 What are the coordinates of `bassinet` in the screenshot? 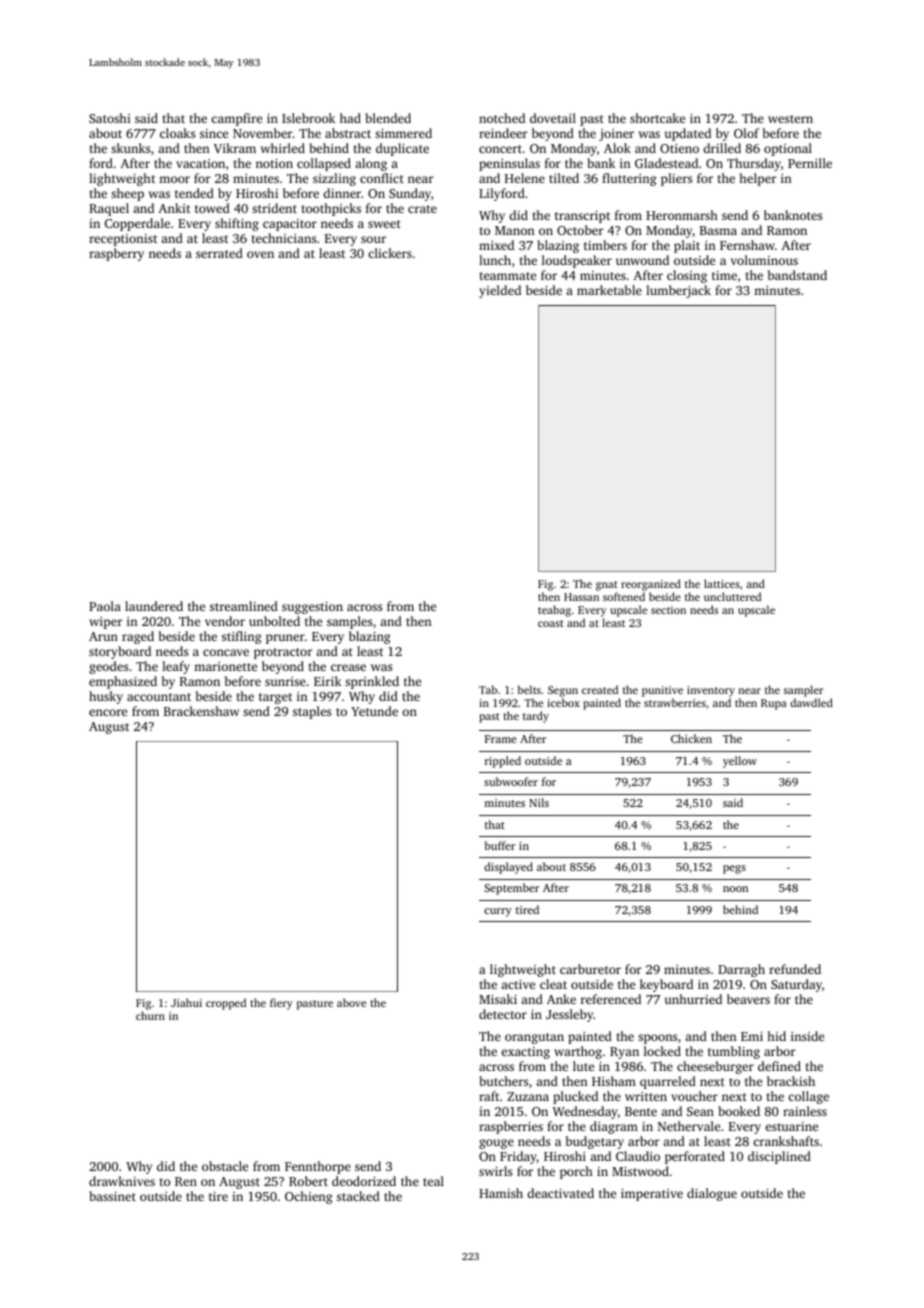 It's located at (112, 1196).
